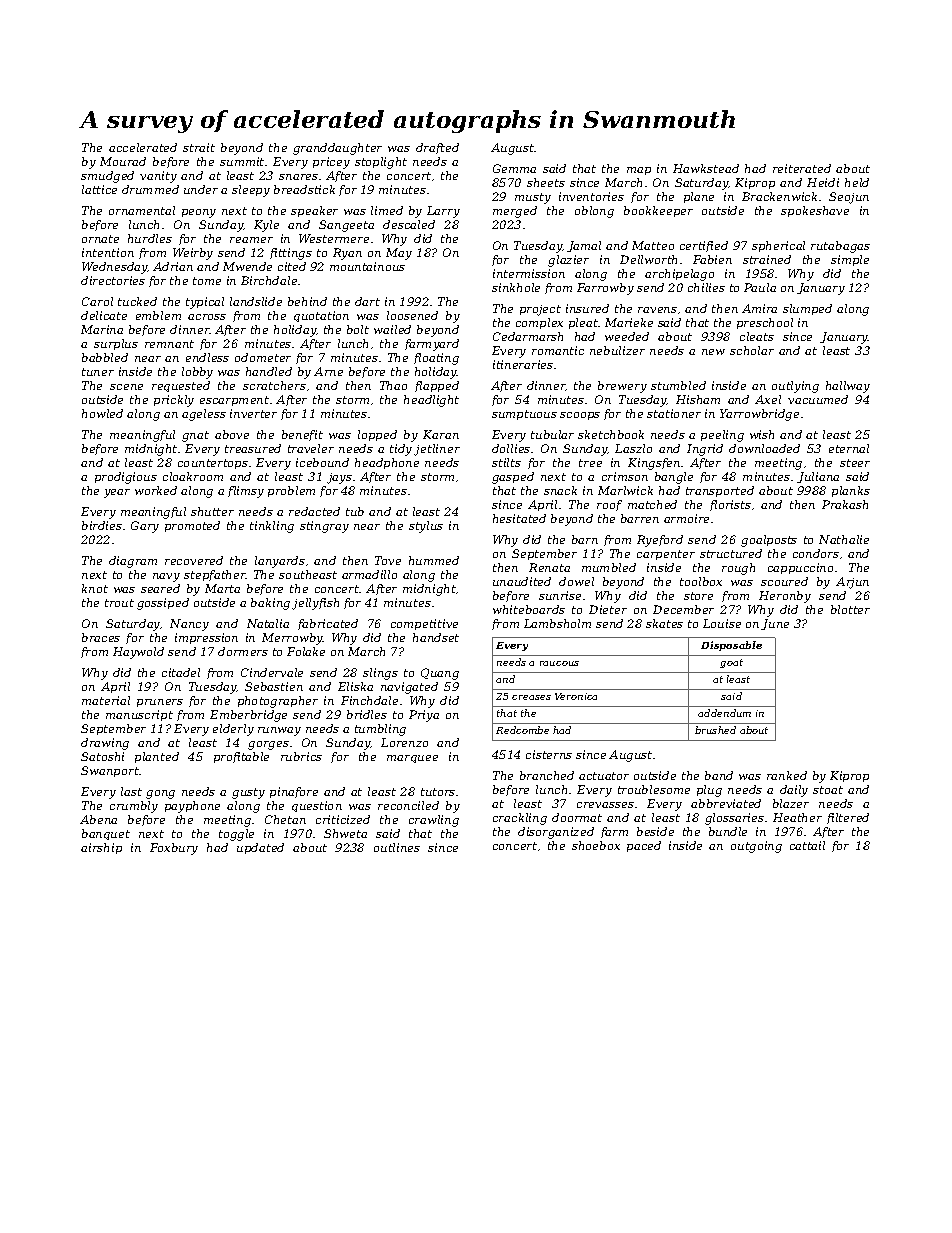  Describe the element at coordinates (731, 663) in the screenshot. I see `goat` at that location.
